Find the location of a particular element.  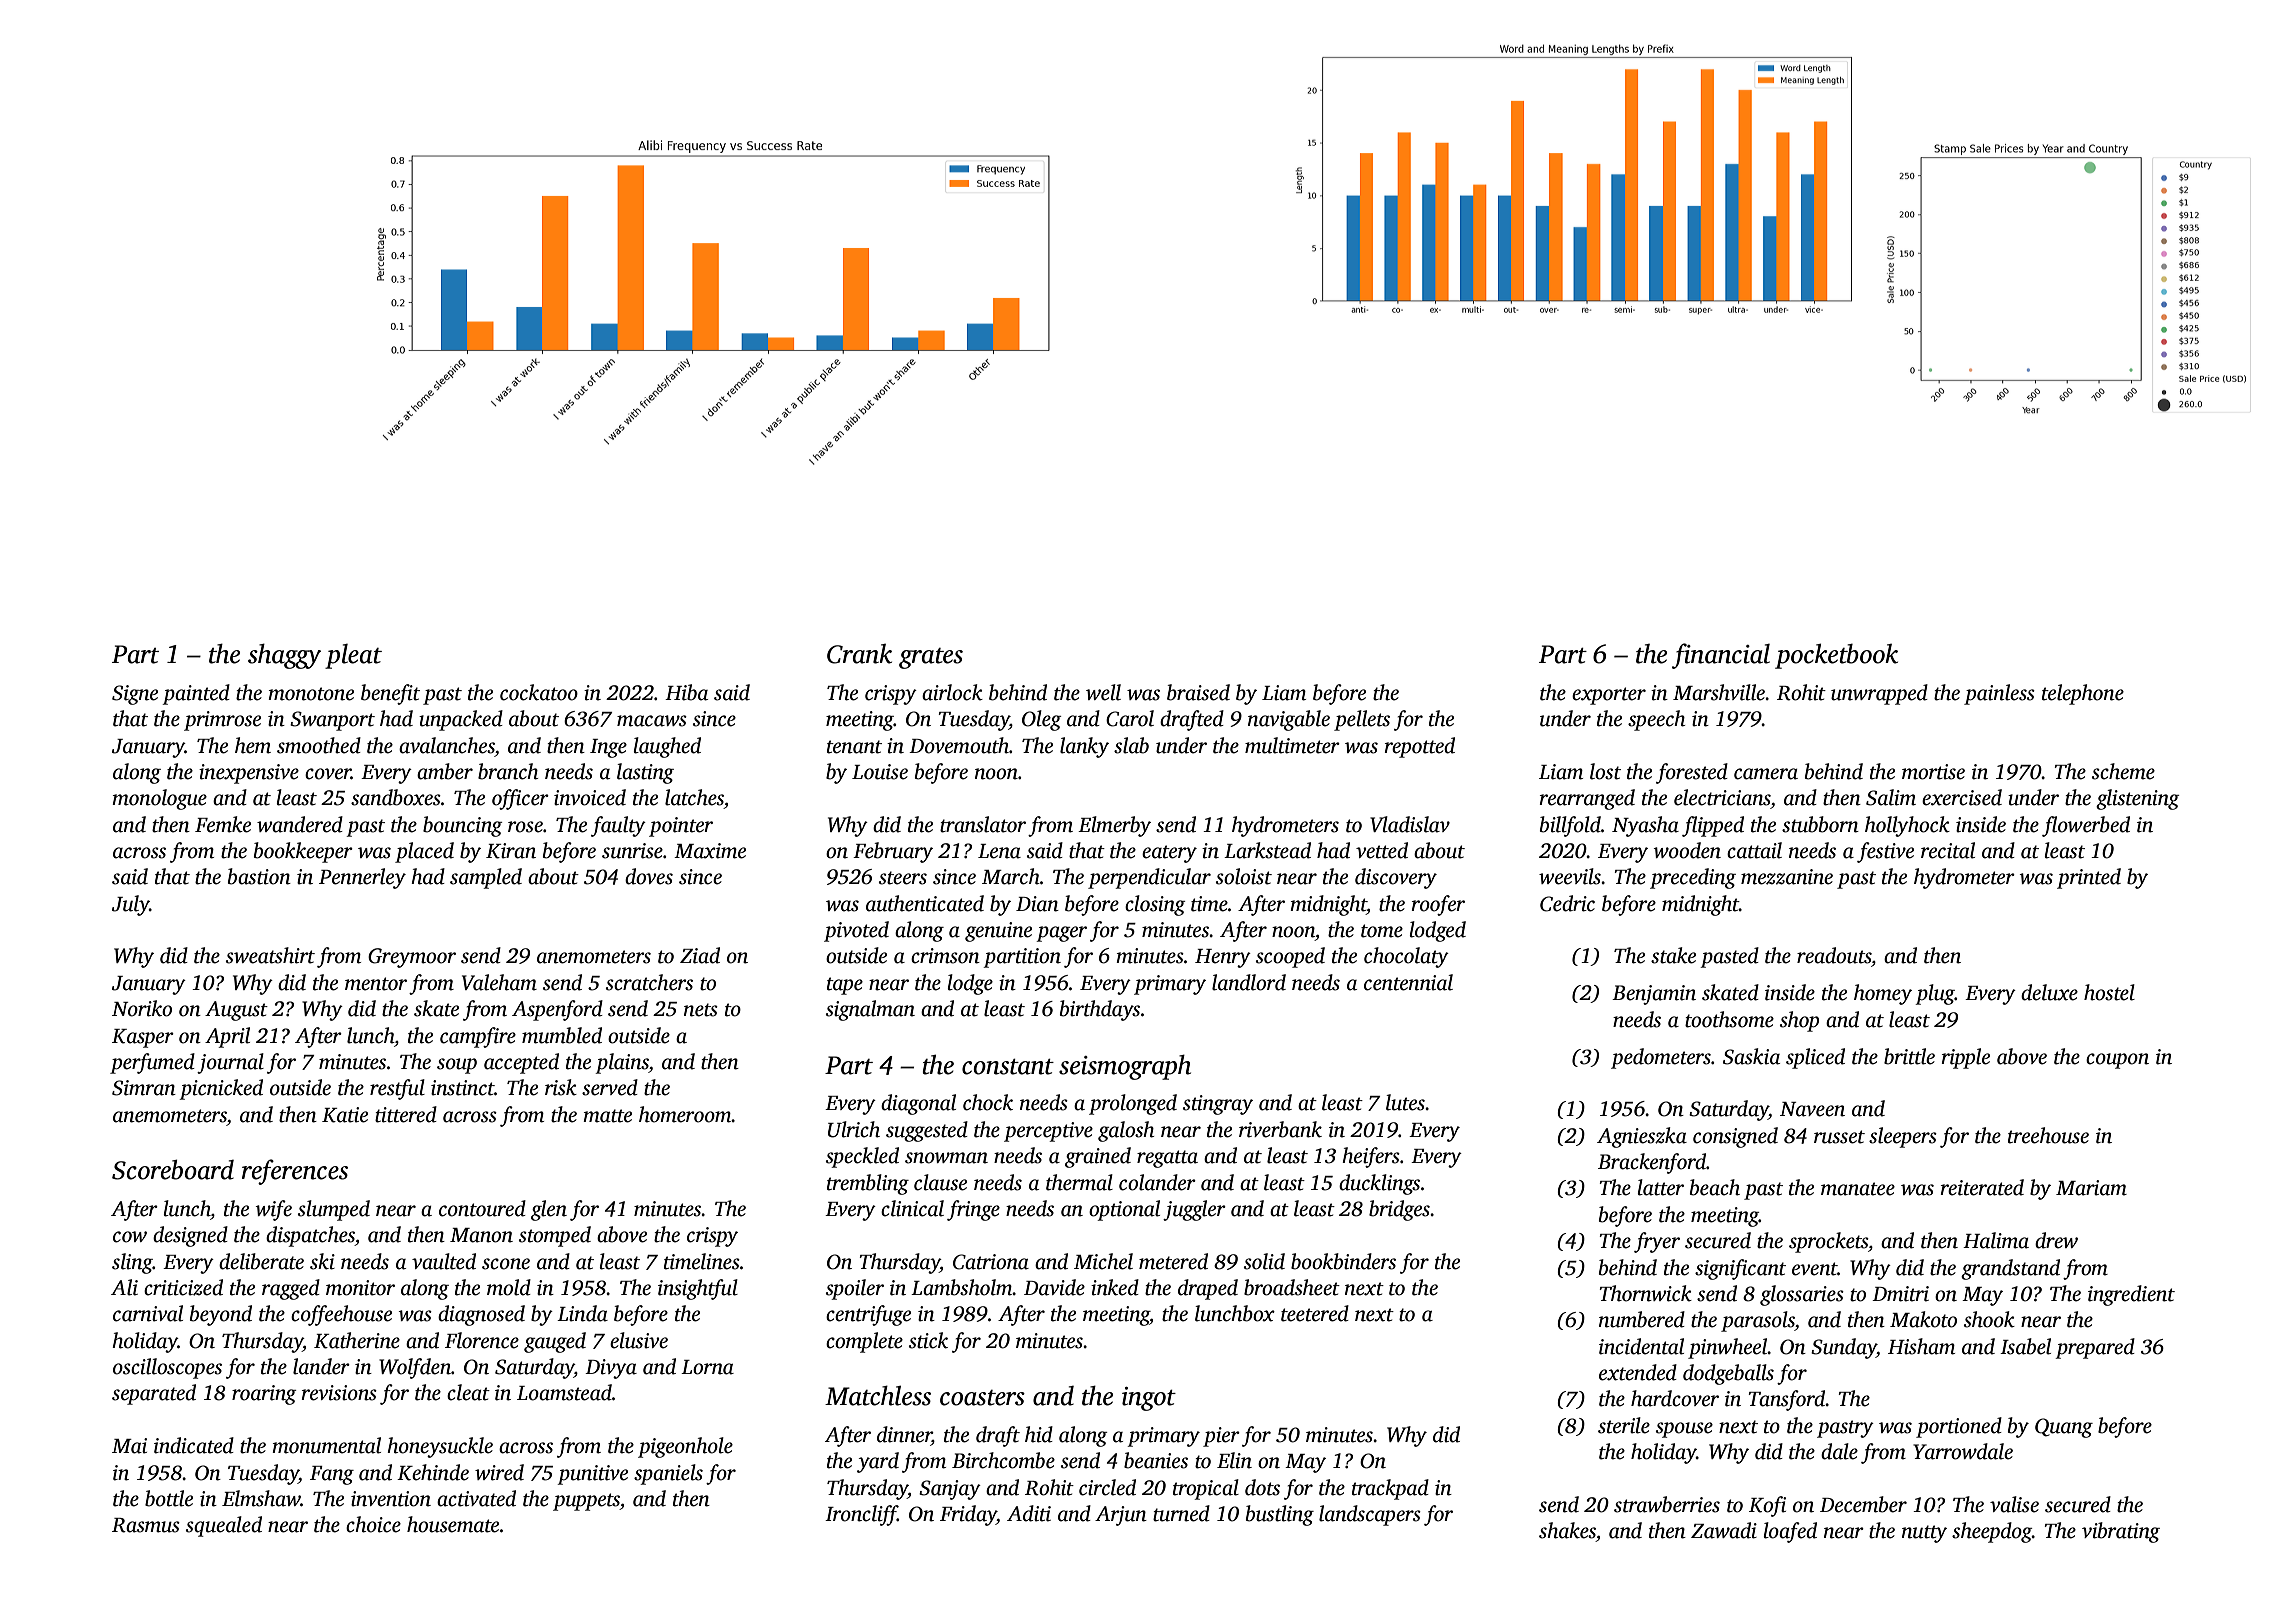

pleat is located at coordinates (353, 656).
